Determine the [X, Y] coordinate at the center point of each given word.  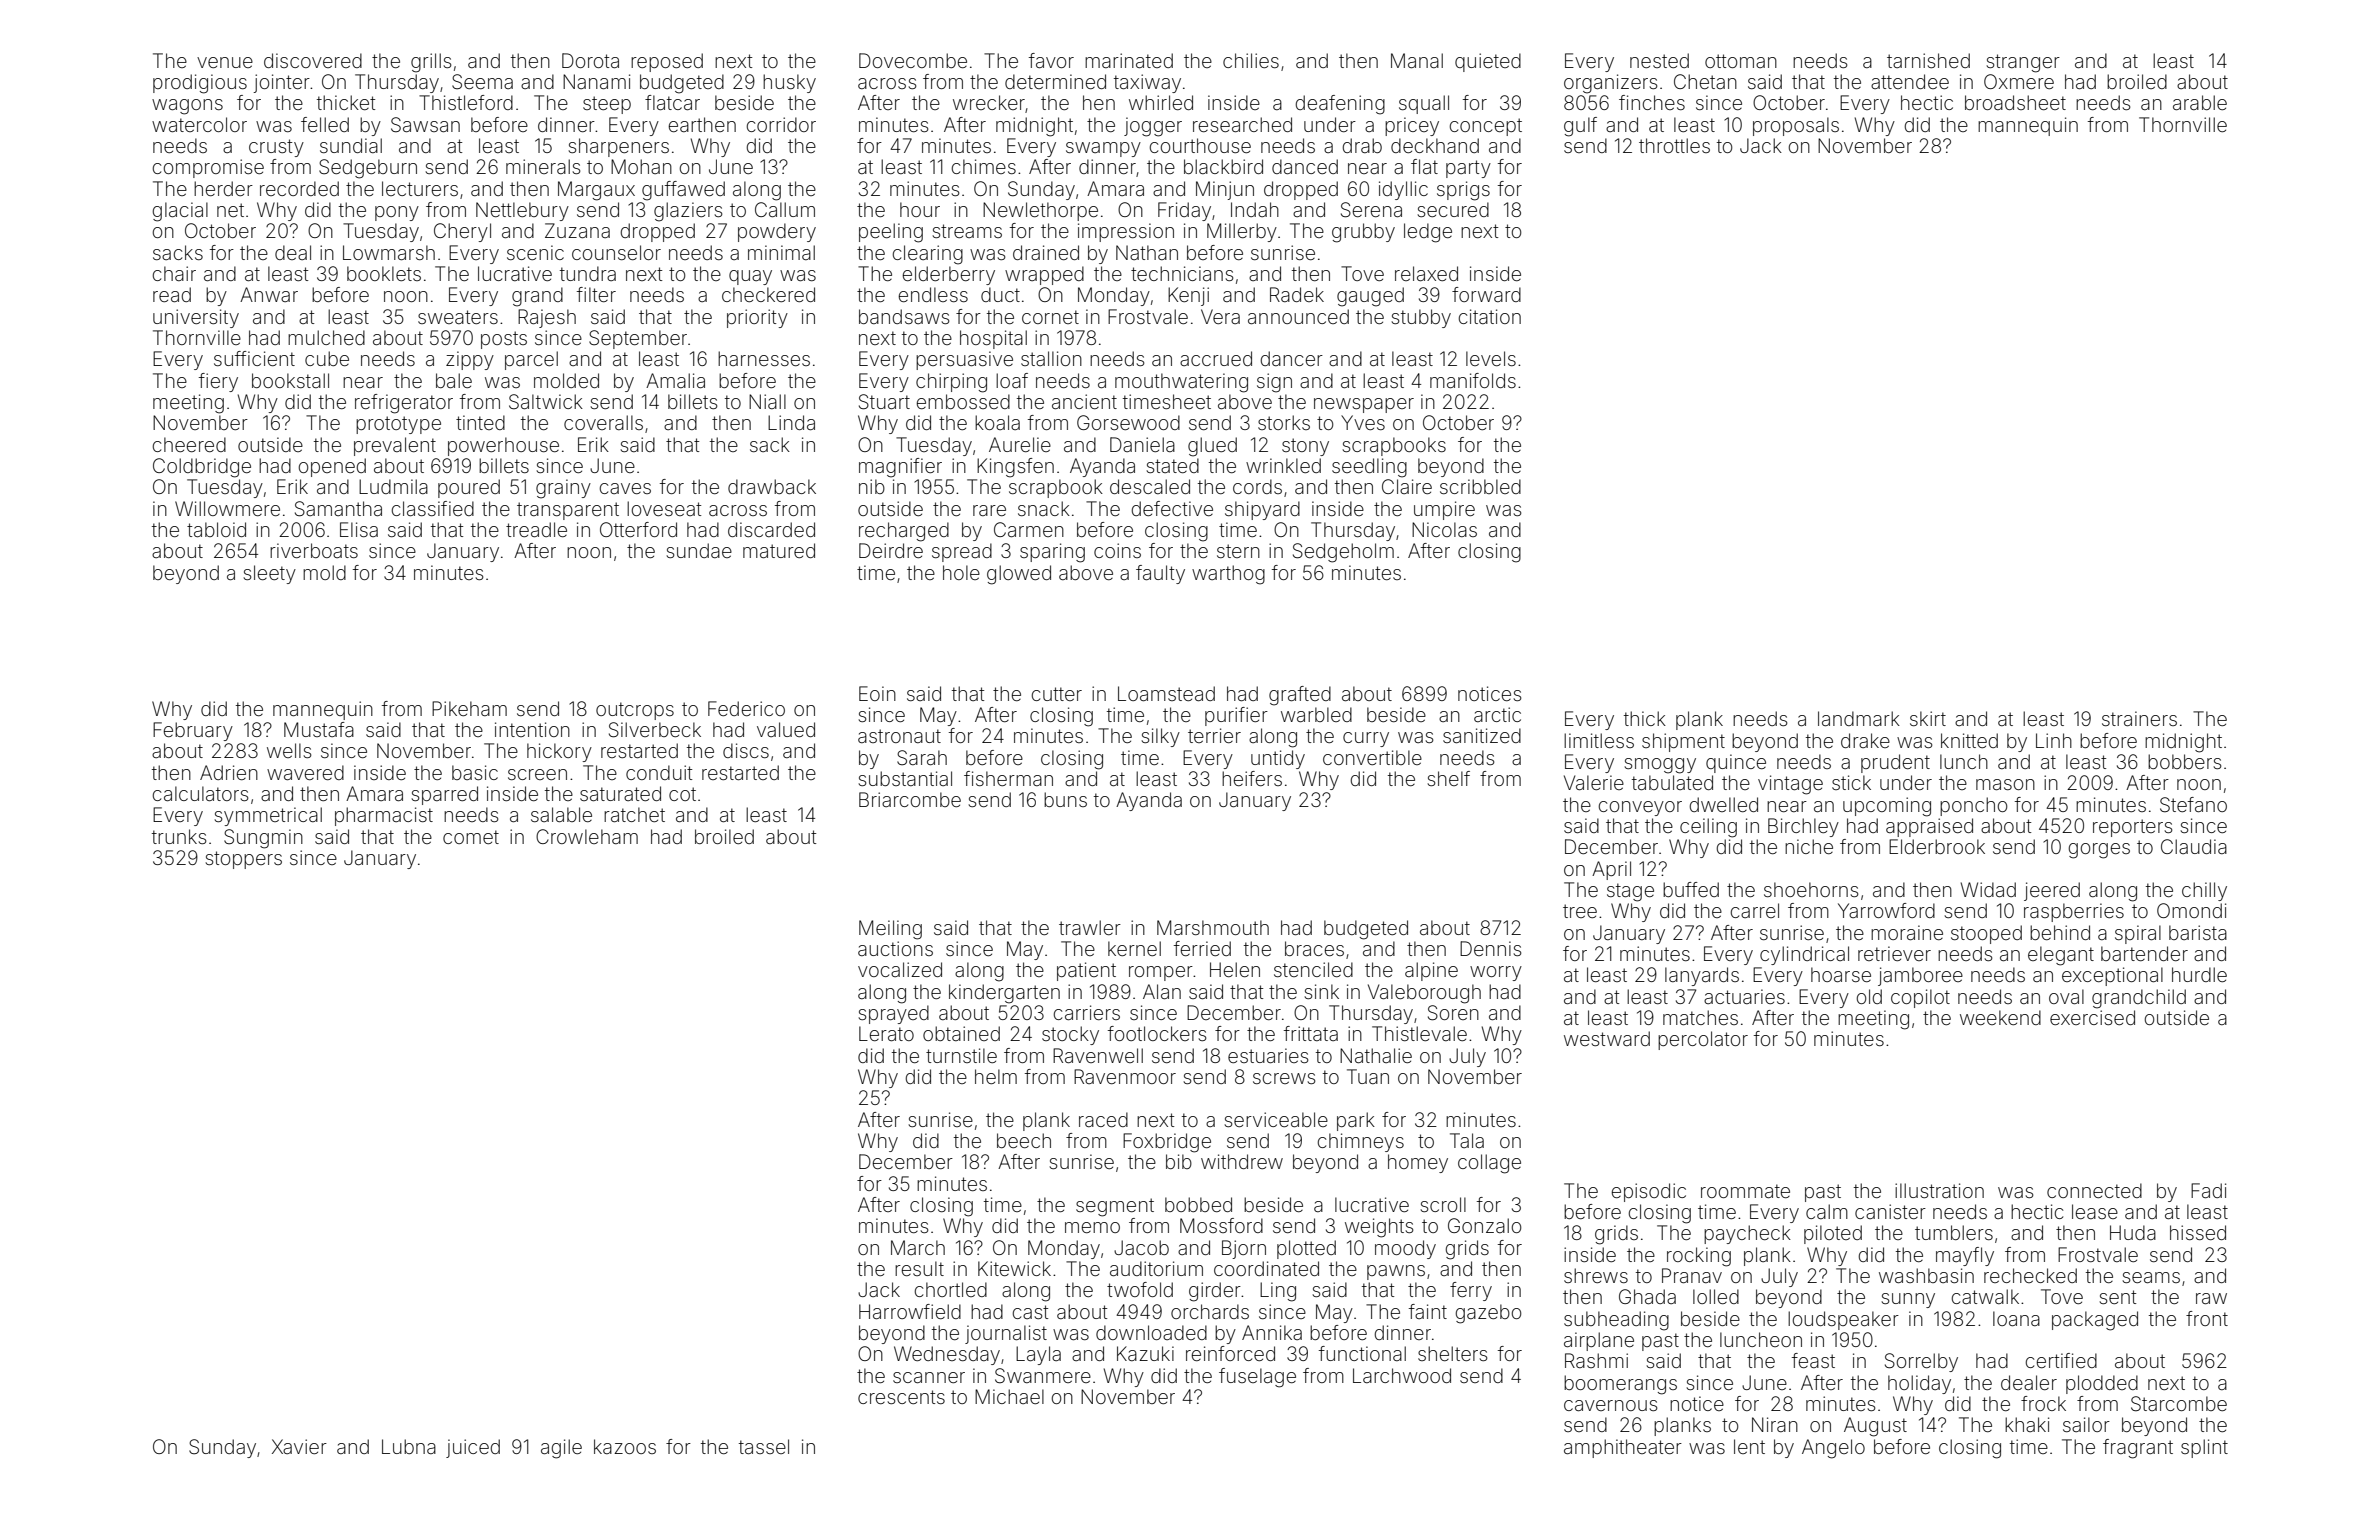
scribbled [1480, 486]
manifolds [1473, 380]
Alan [1162, 991]
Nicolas [1444, 529]
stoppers [243, 860]
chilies [1251, 60]
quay [750, 277]
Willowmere [227, 508]
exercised [2092, 1017]
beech [1024, 1140]
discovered [313, 60]
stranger [2023, 63]
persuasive [964, 360]
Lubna [409, 1446]
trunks [179, 836]
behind [2060, 932]
